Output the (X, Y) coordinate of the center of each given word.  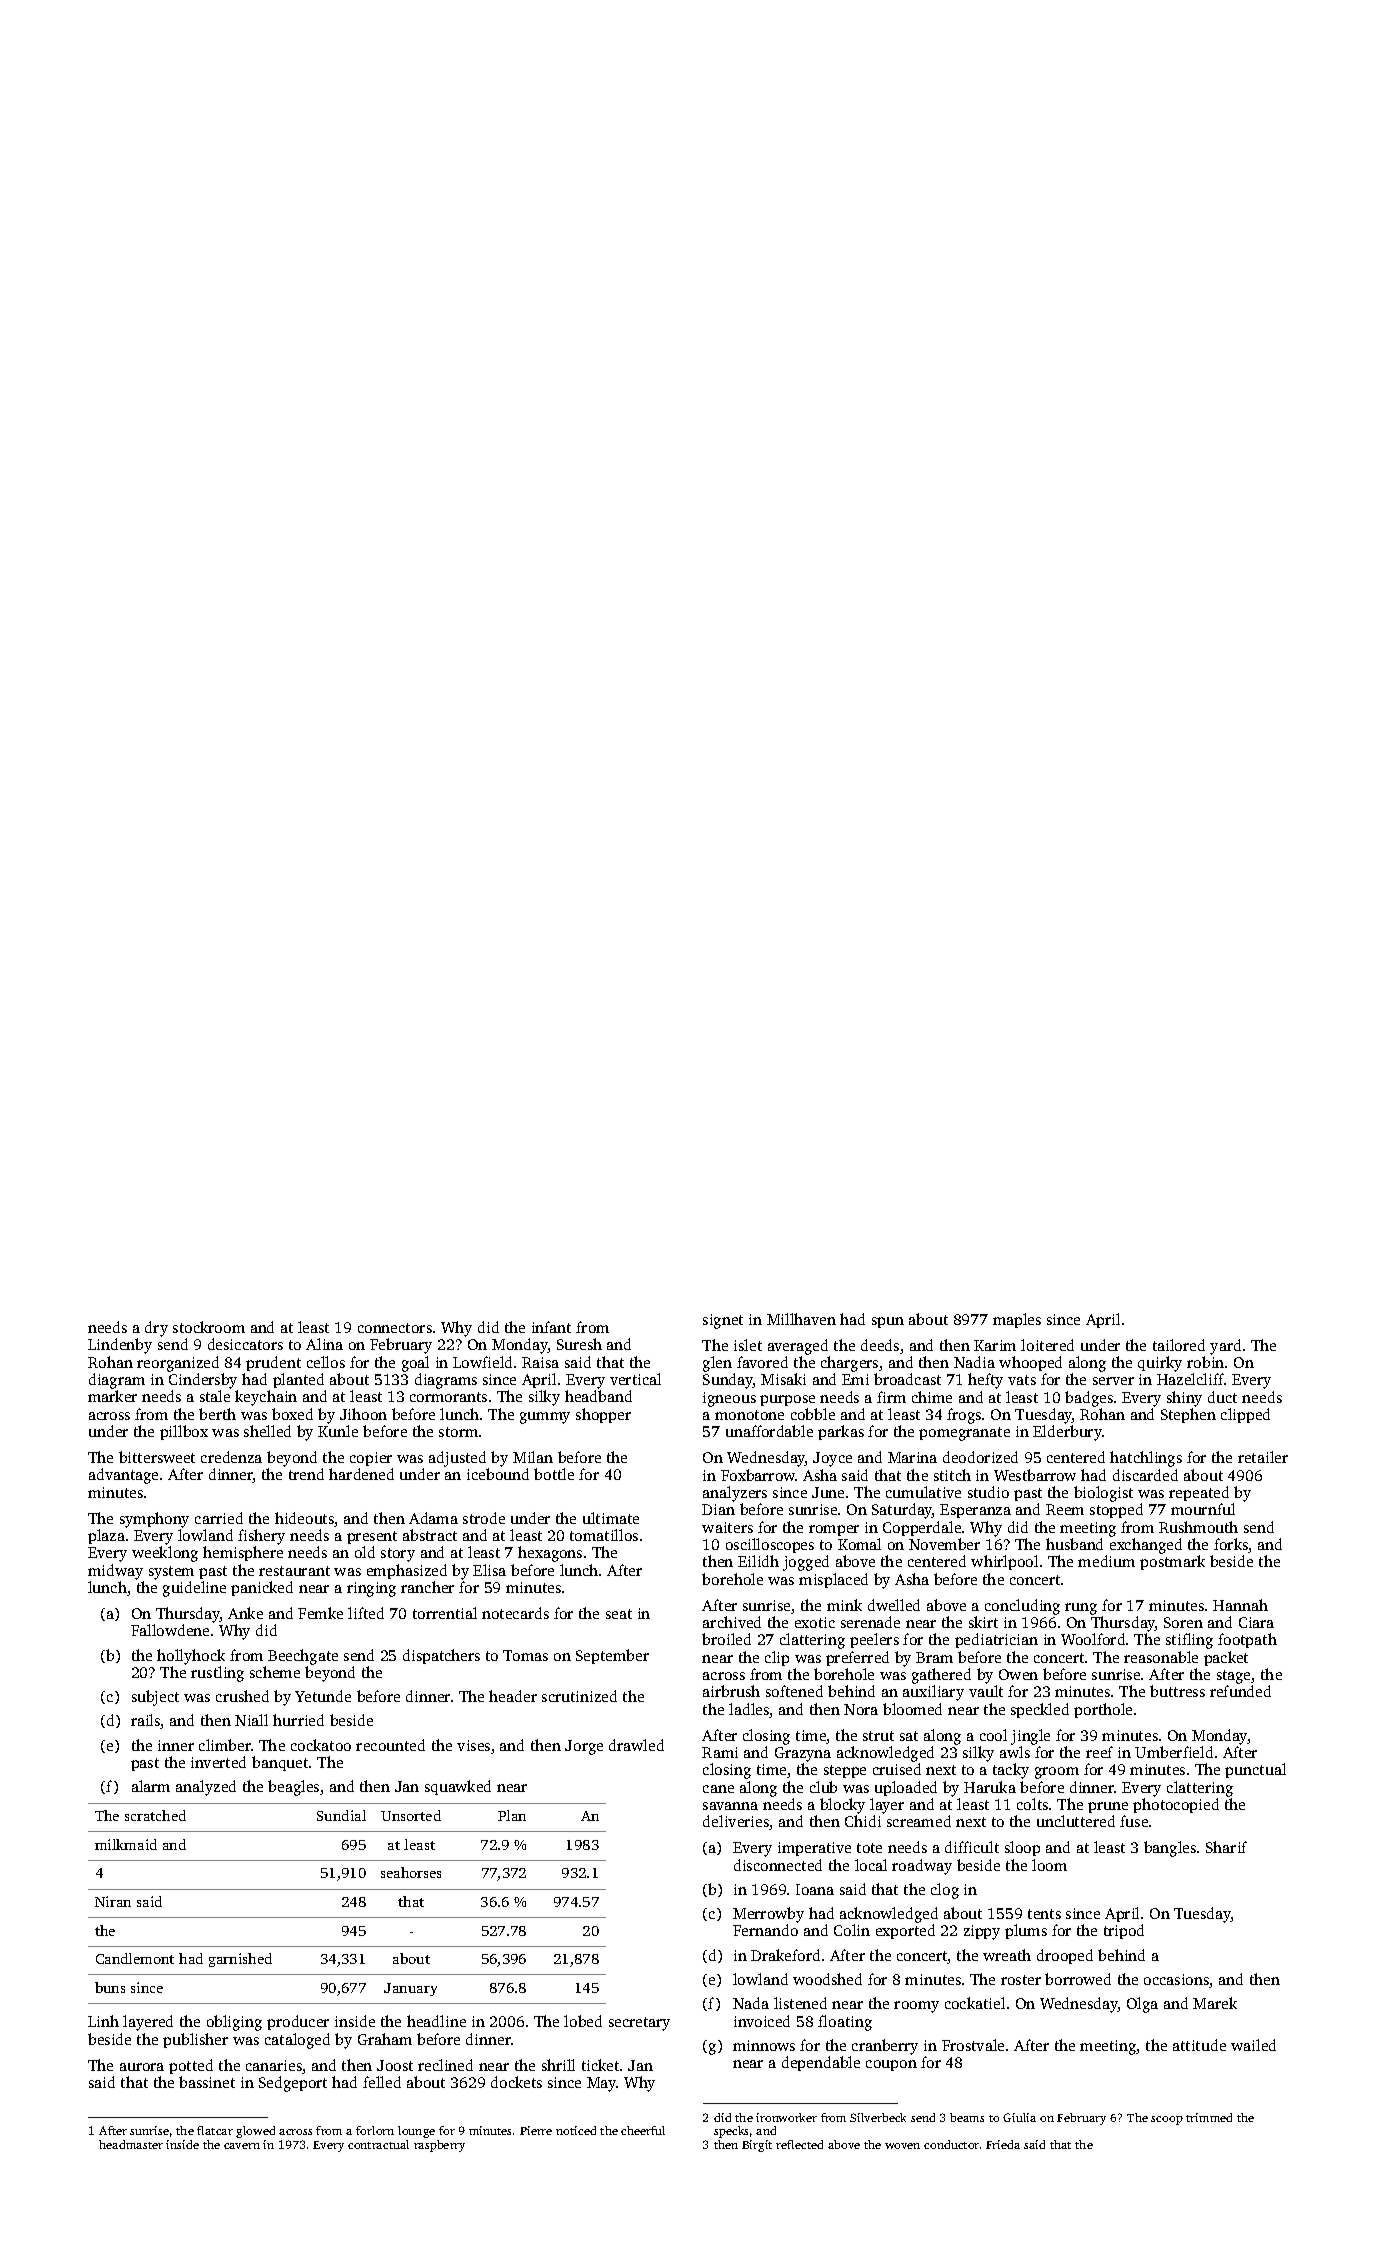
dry (156, 1329)
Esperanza (975, 1511)
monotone (749, 1415)
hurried (298, 1720)
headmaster (131, 2144)
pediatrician (996, 1640)
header (513, 1696)
